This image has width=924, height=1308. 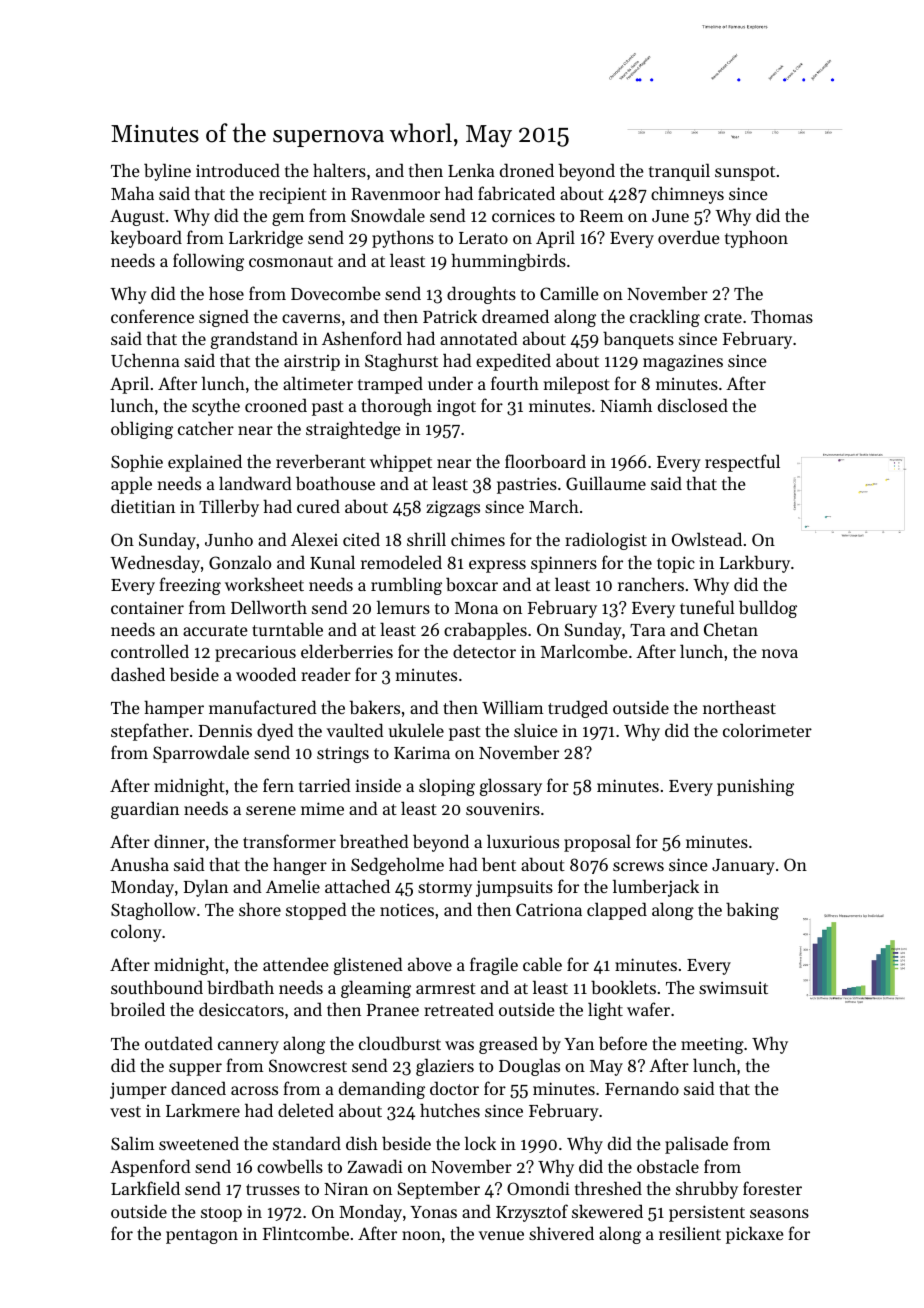 What do you see at coordinates (733, 987) in the image?
I see `swimsuit` at bounding box center [733, 987].
